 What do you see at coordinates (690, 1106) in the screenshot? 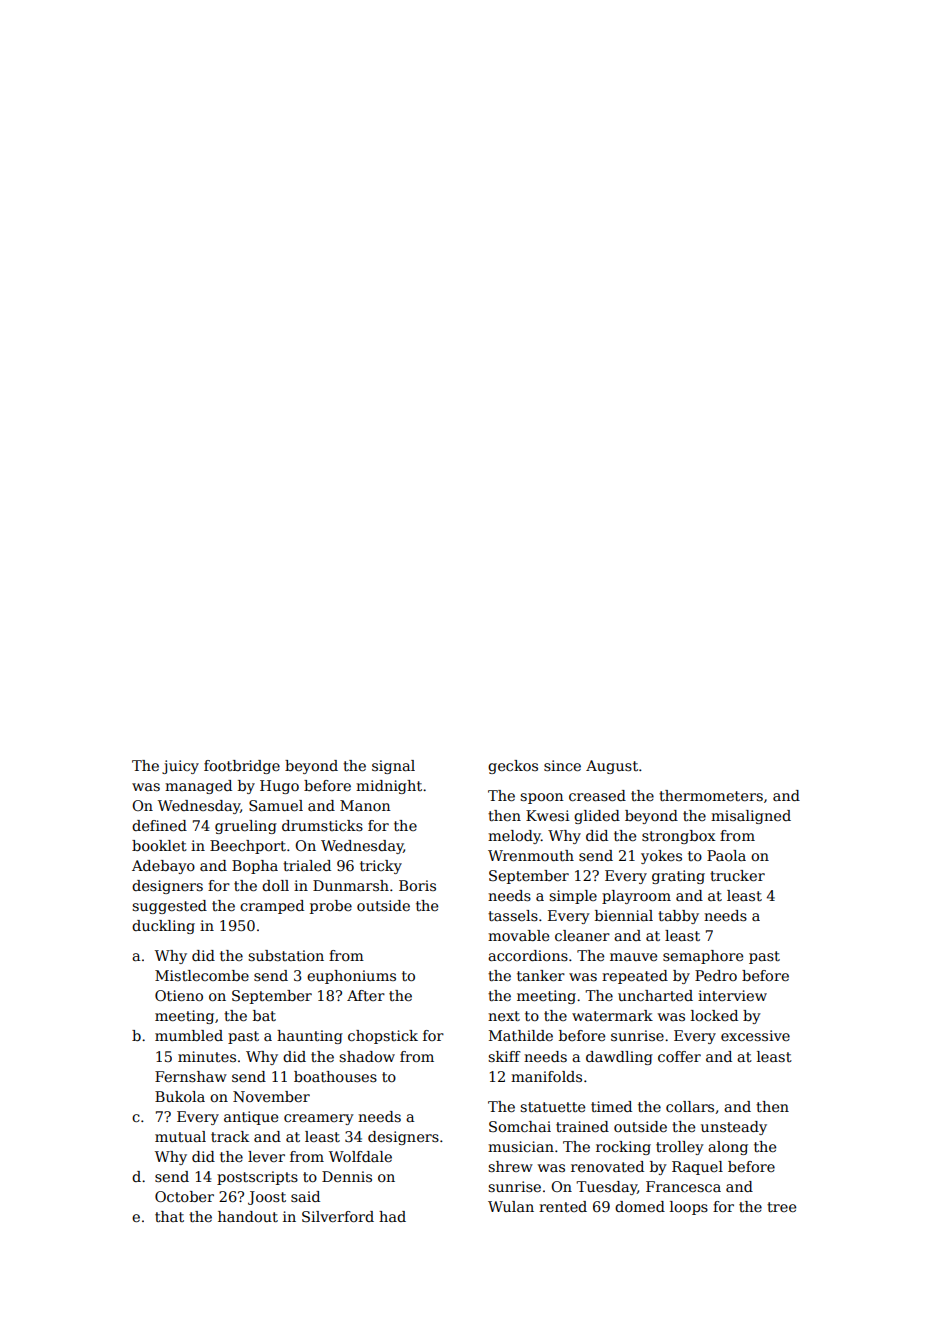
I see `collars` at bounding box center [690, 1106].
